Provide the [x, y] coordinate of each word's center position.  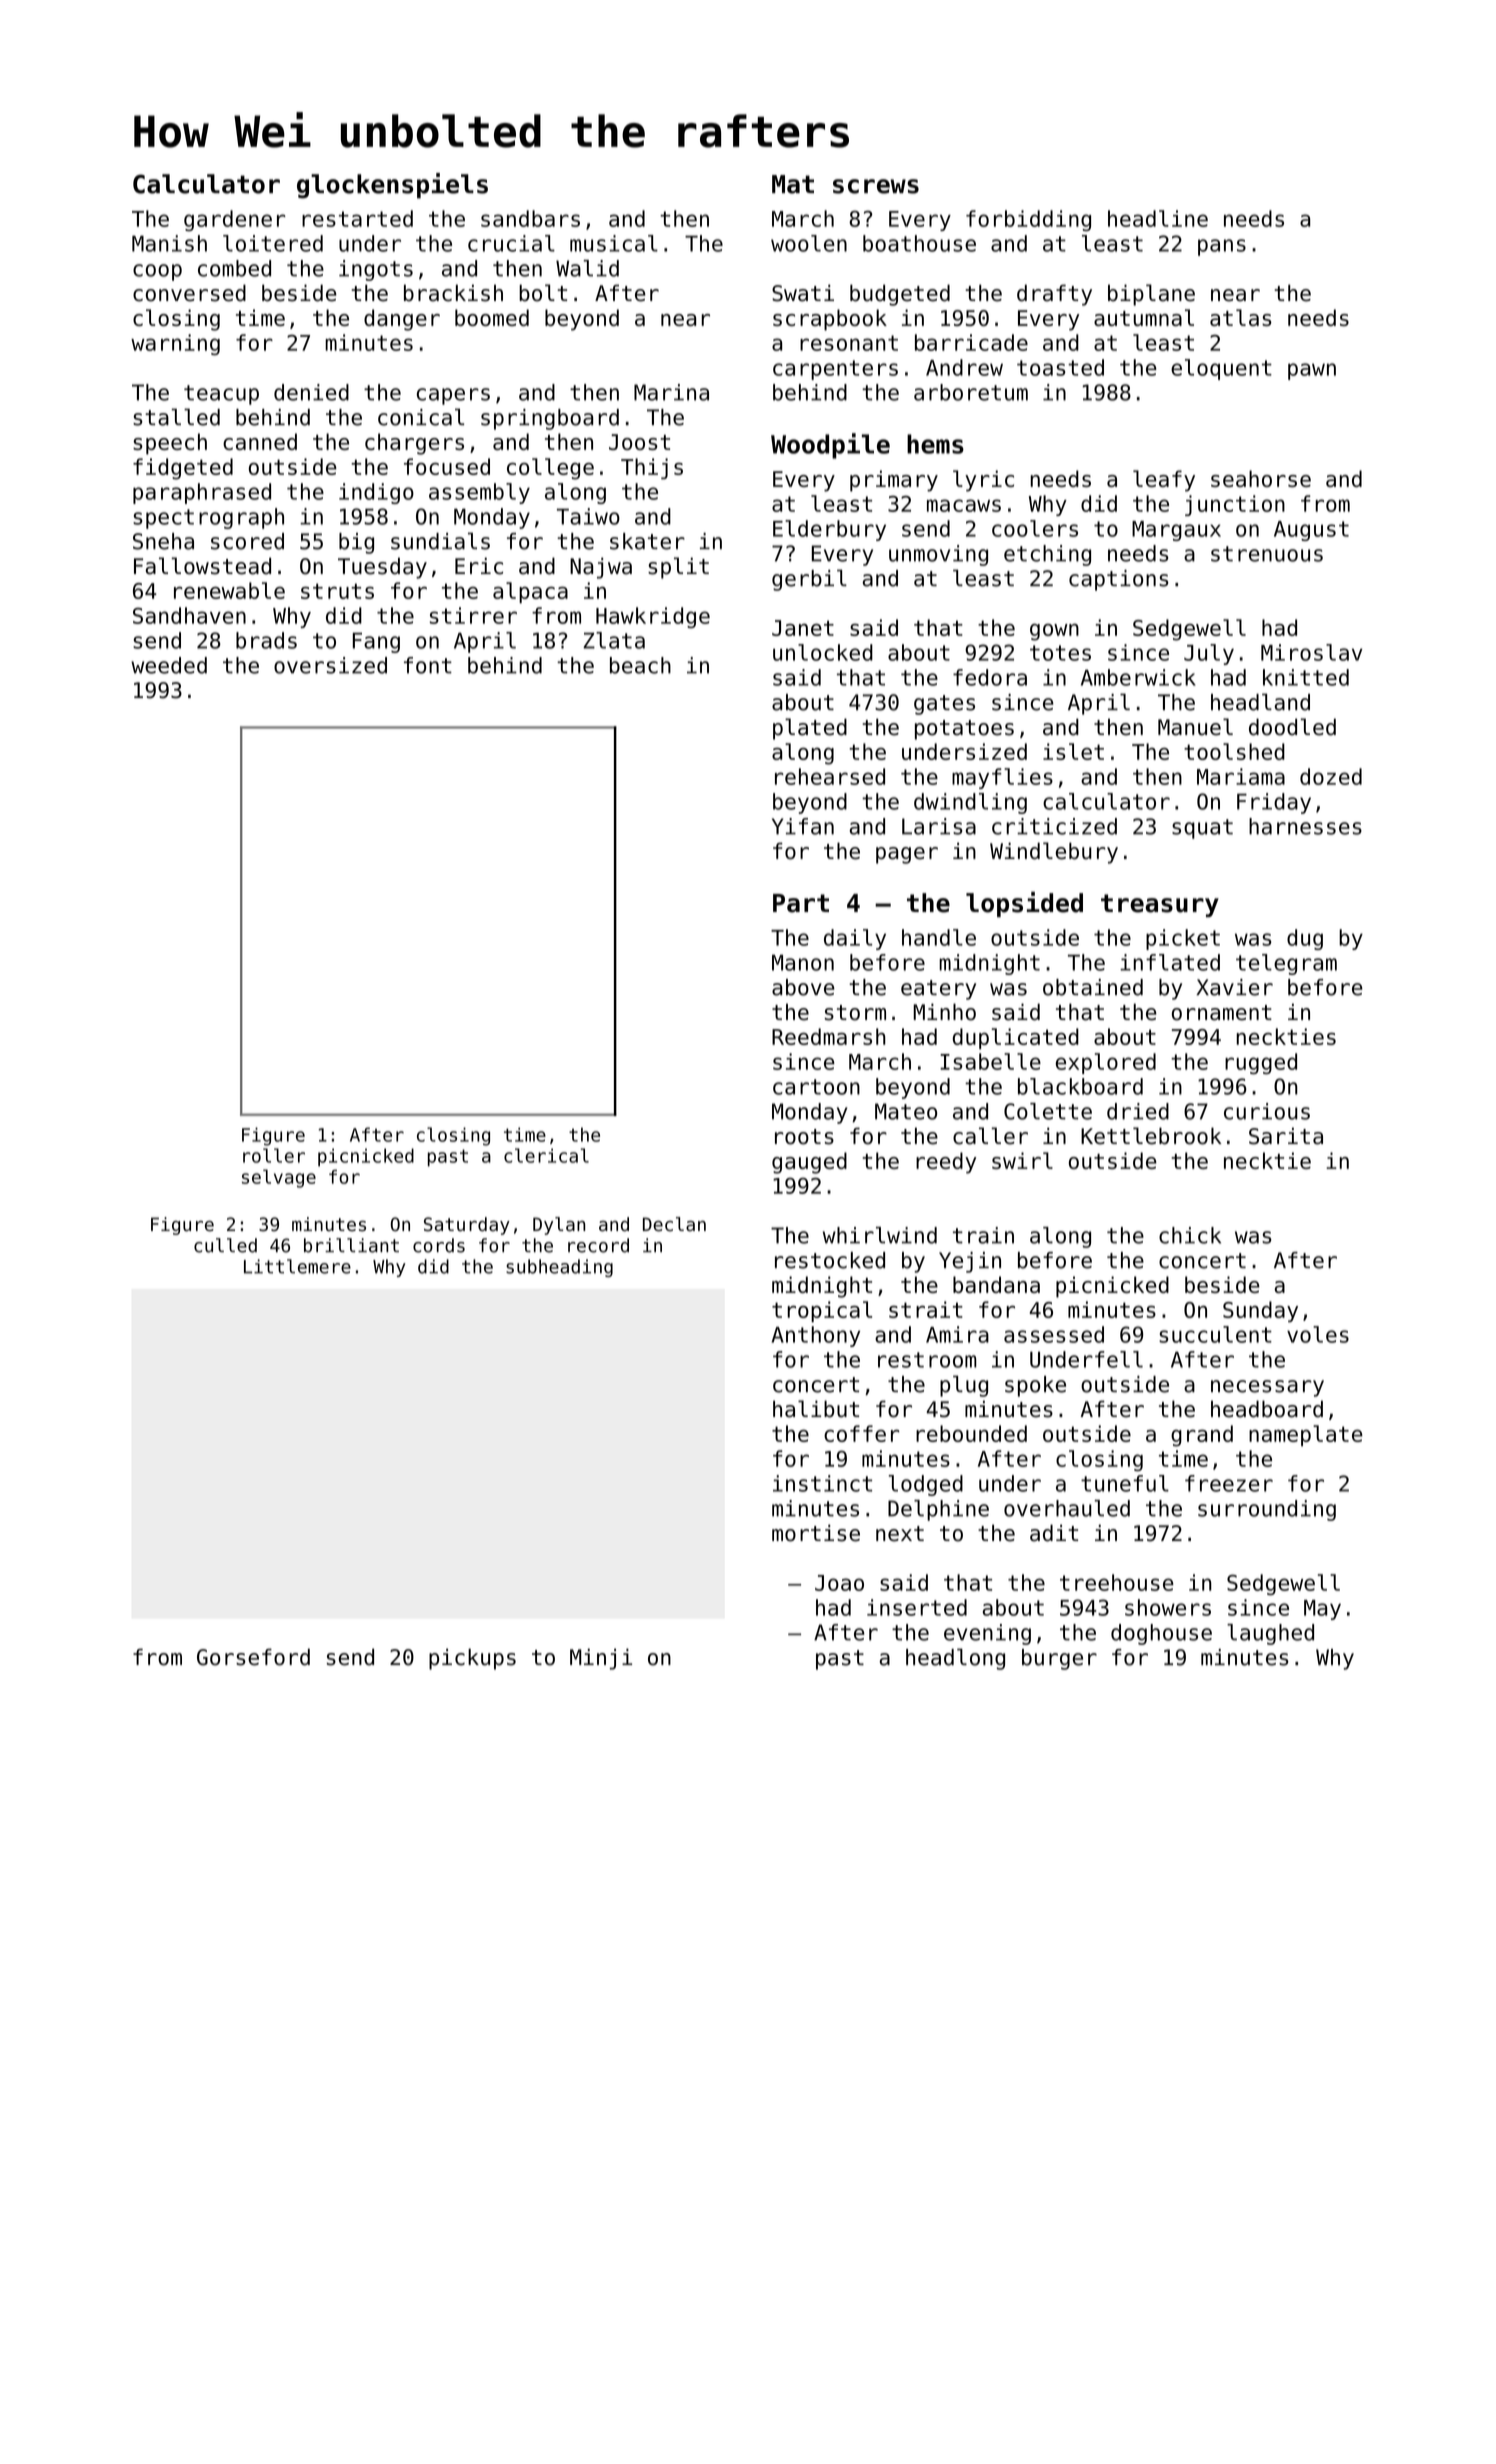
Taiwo [588, 516]
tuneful [1125, 1483]
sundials [440, 541]
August [1311, 531]
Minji [601, 1659]
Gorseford [253, 1657]
